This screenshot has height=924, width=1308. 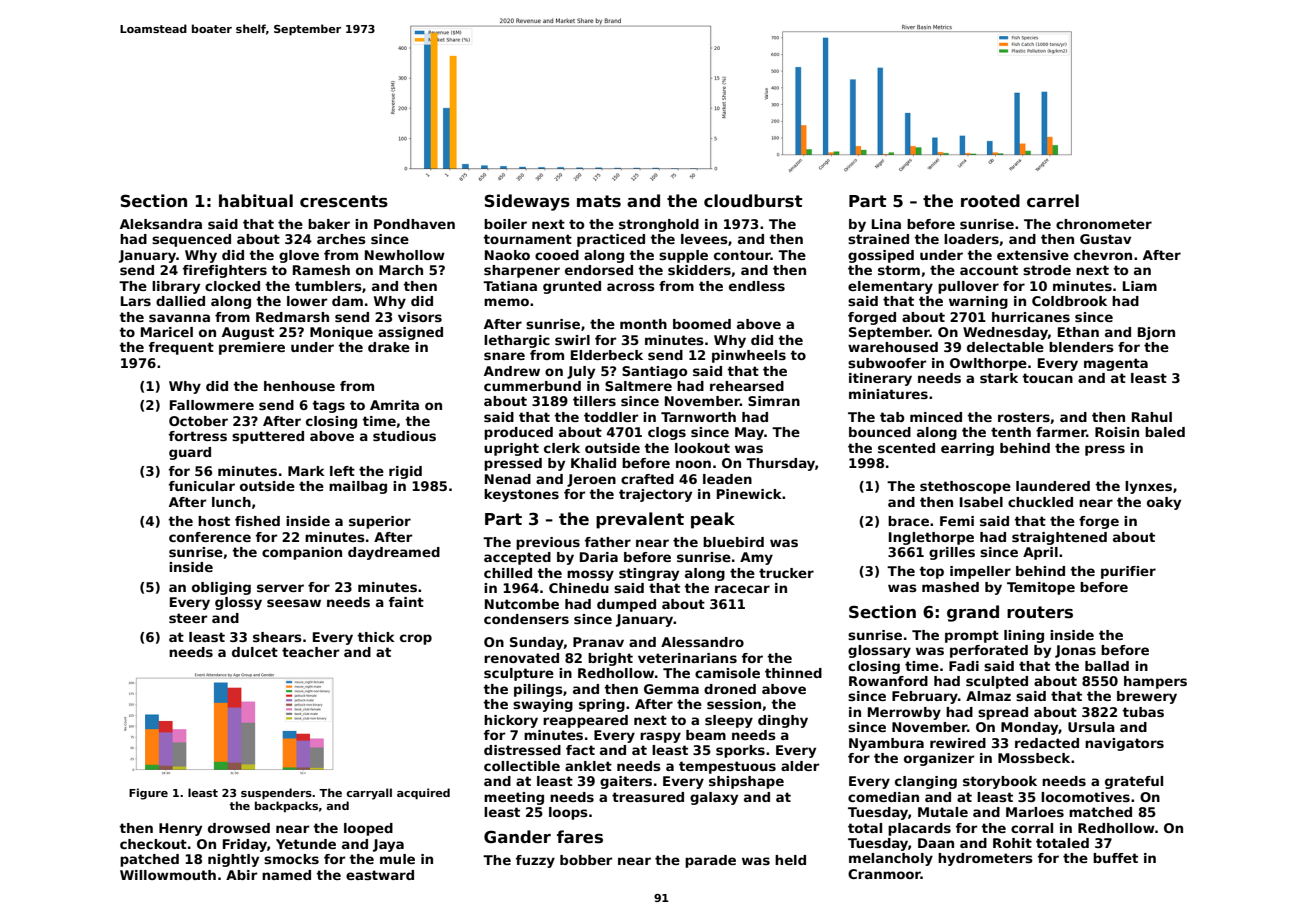 What do you see at coordinates (1091, 727) in the screenshot?
I see `Ursula` at bounding box center [1091, 727].
